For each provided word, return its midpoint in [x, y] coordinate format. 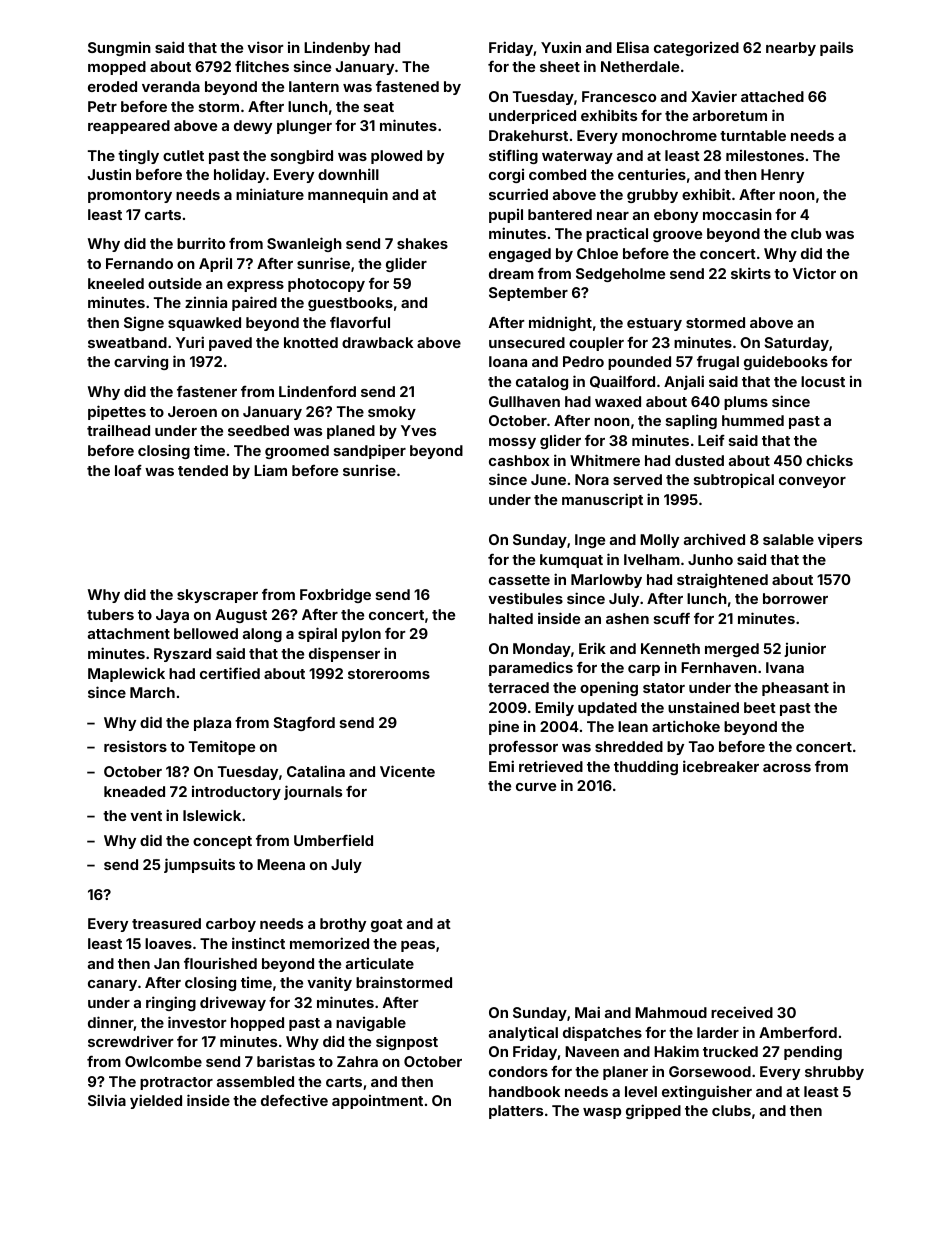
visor [265, 47]
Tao [701, 746]
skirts [751, 273]
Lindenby [337, 49]
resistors [135, 746]
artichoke [686, 726]
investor [197, 1022]
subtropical [734, 480]
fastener [207, 391]
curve [536, 787]
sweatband [127, 342]
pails [836, 48]
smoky [392, 413]
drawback [377, 342]
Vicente [407, 771]
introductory [236, 793]
